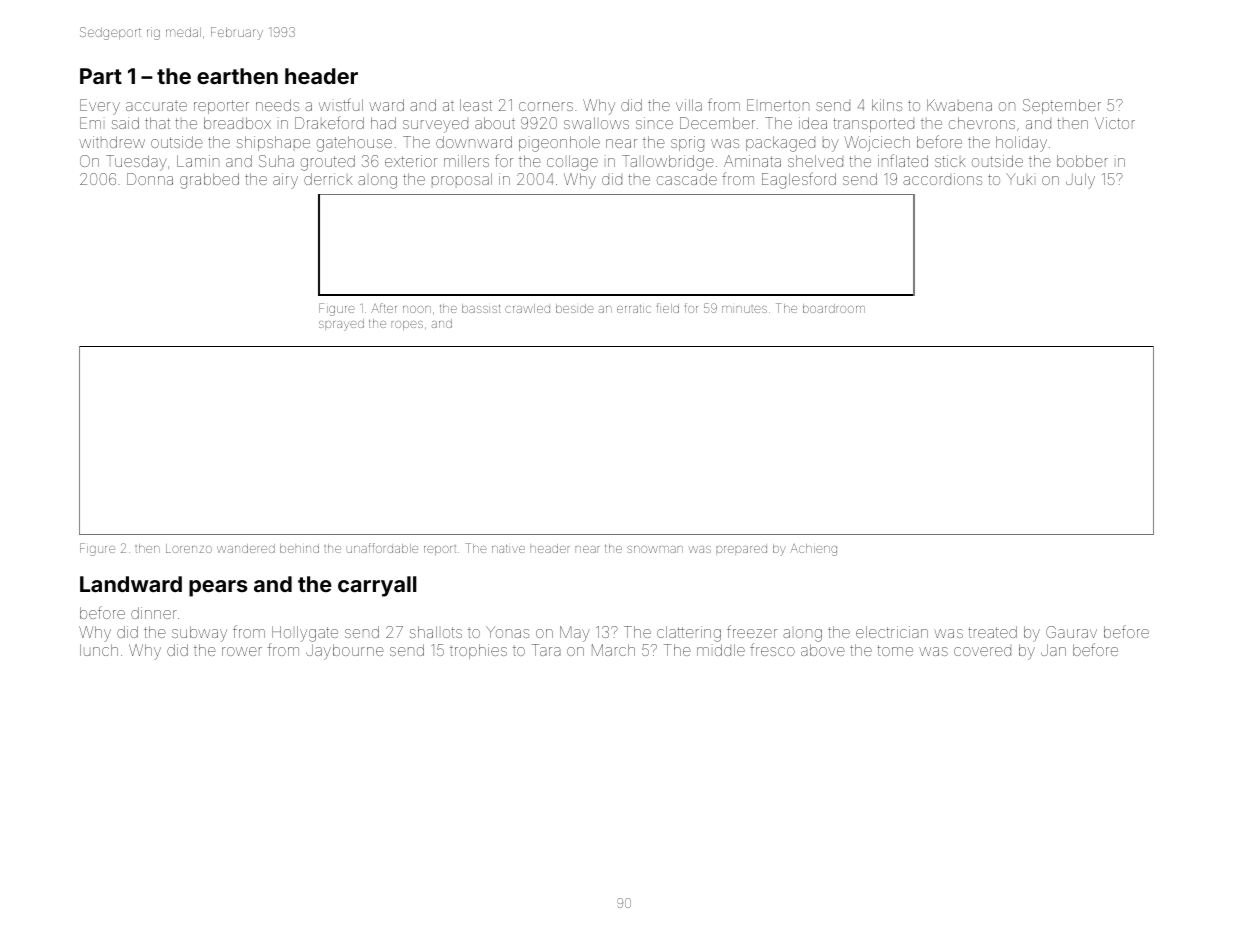 This image has width=1233, height=952. Describe the element at coordinates (218, 588) in the image. I see `pears` at that location.
